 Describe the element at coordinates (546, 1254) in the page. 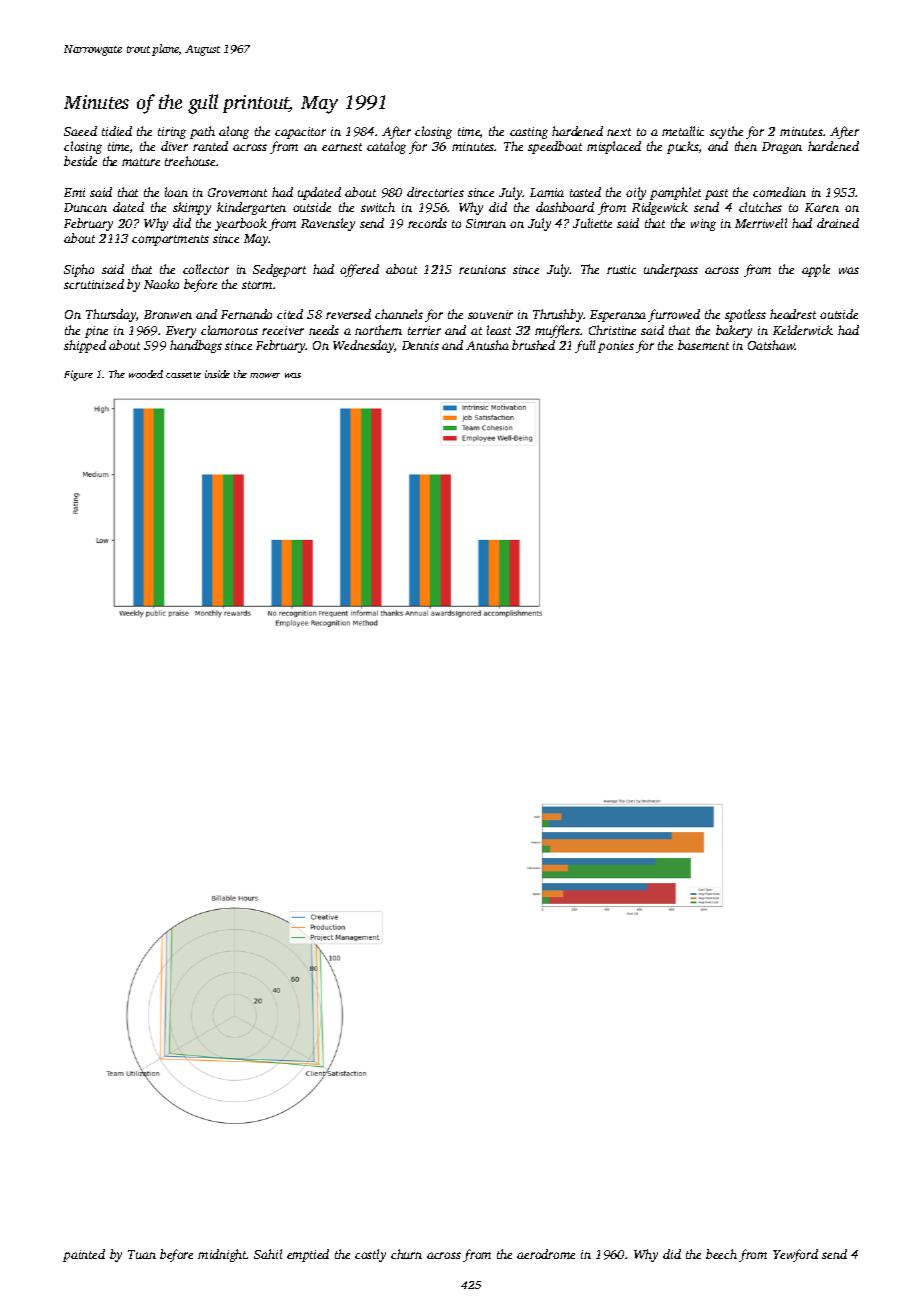

I see `aerodrome` at that location.
